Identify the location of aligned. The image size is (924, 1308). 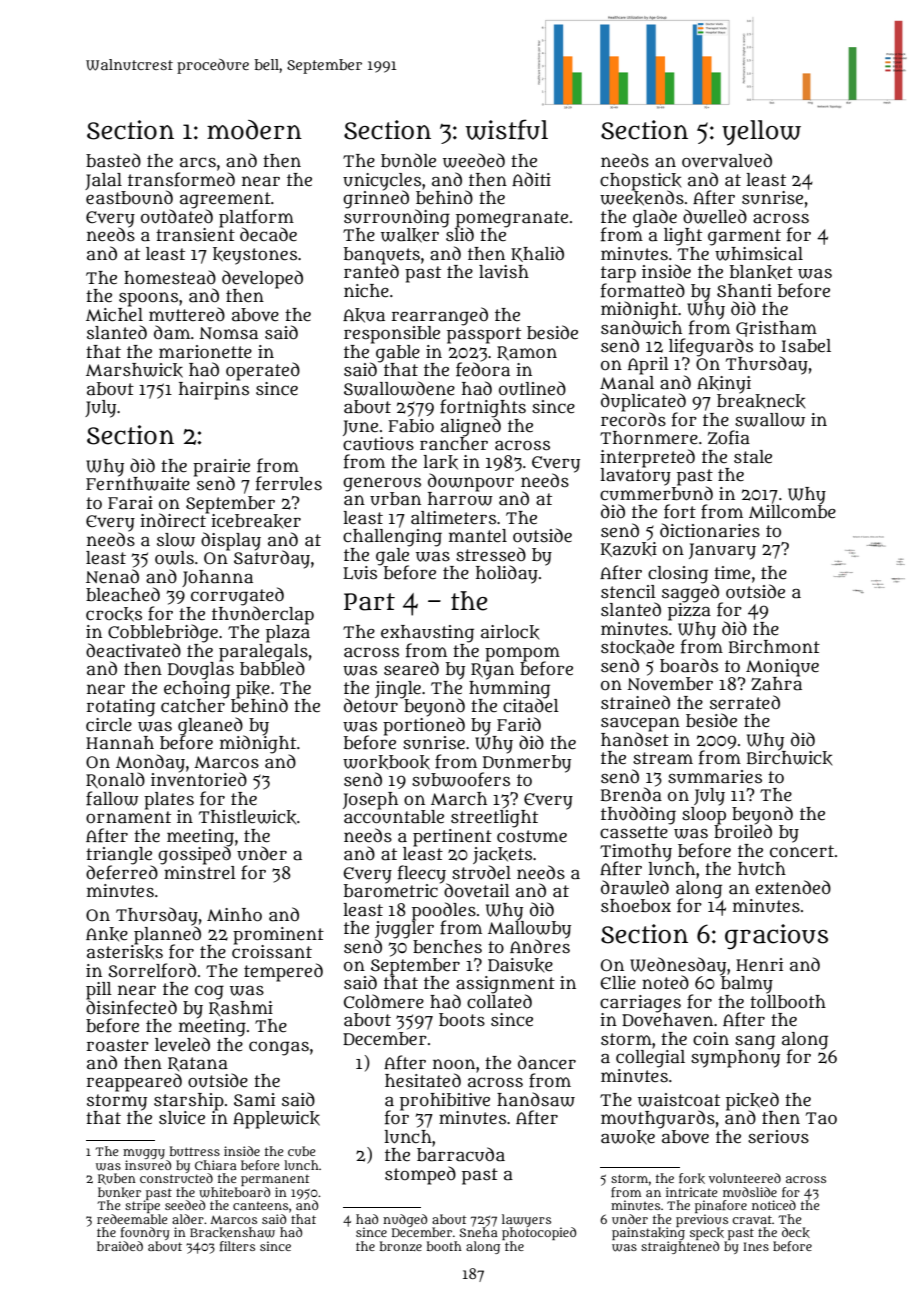
(471, 427).
